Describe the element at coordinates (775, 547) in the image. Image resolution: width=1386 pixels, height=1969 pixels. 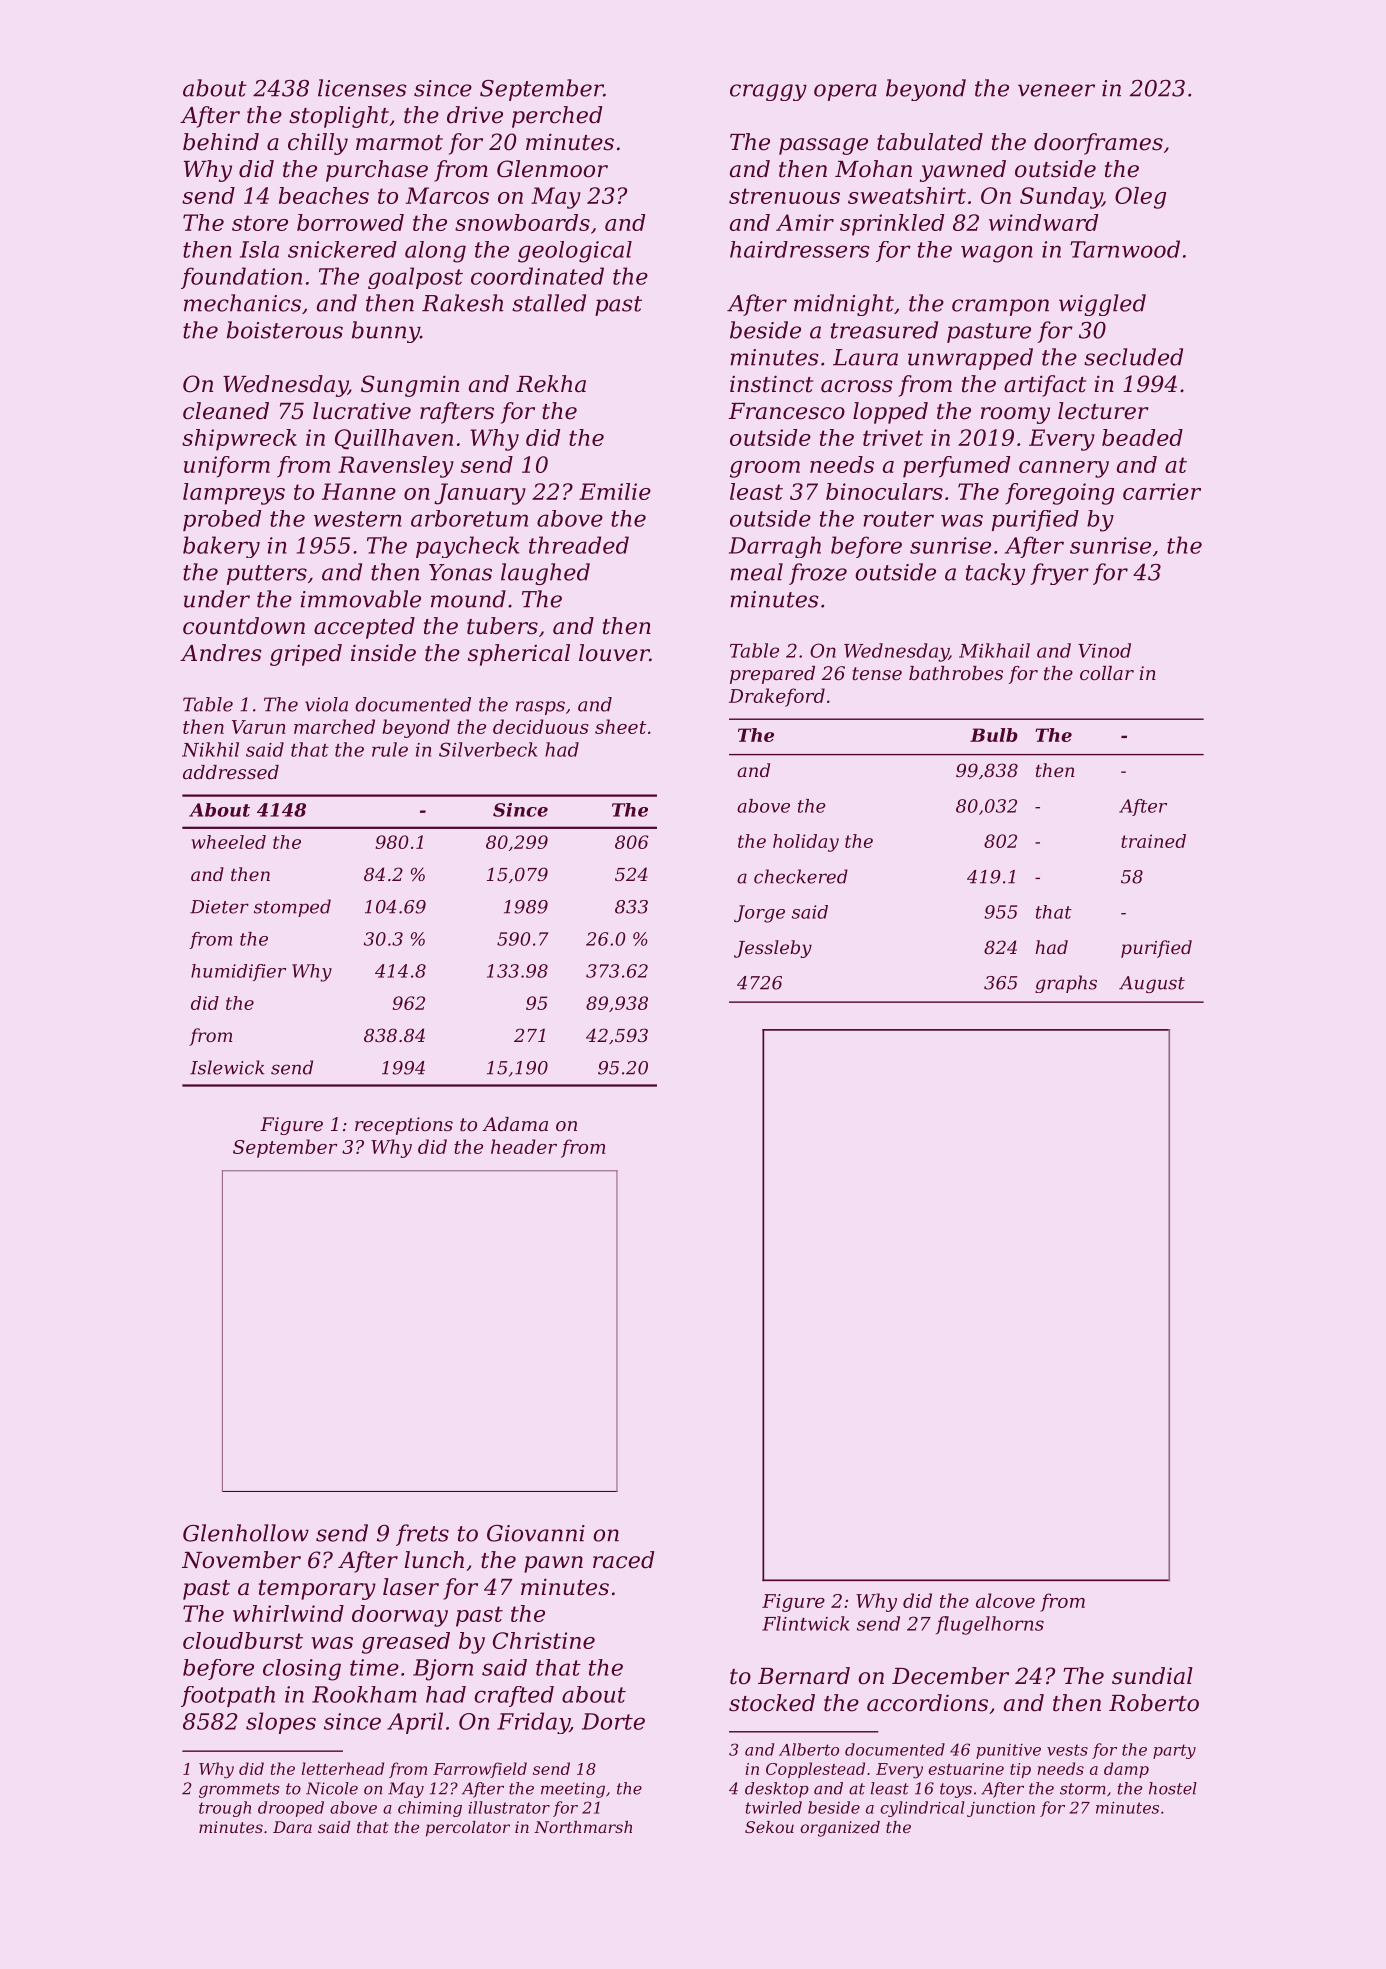
I see `Darragh` at that location.
